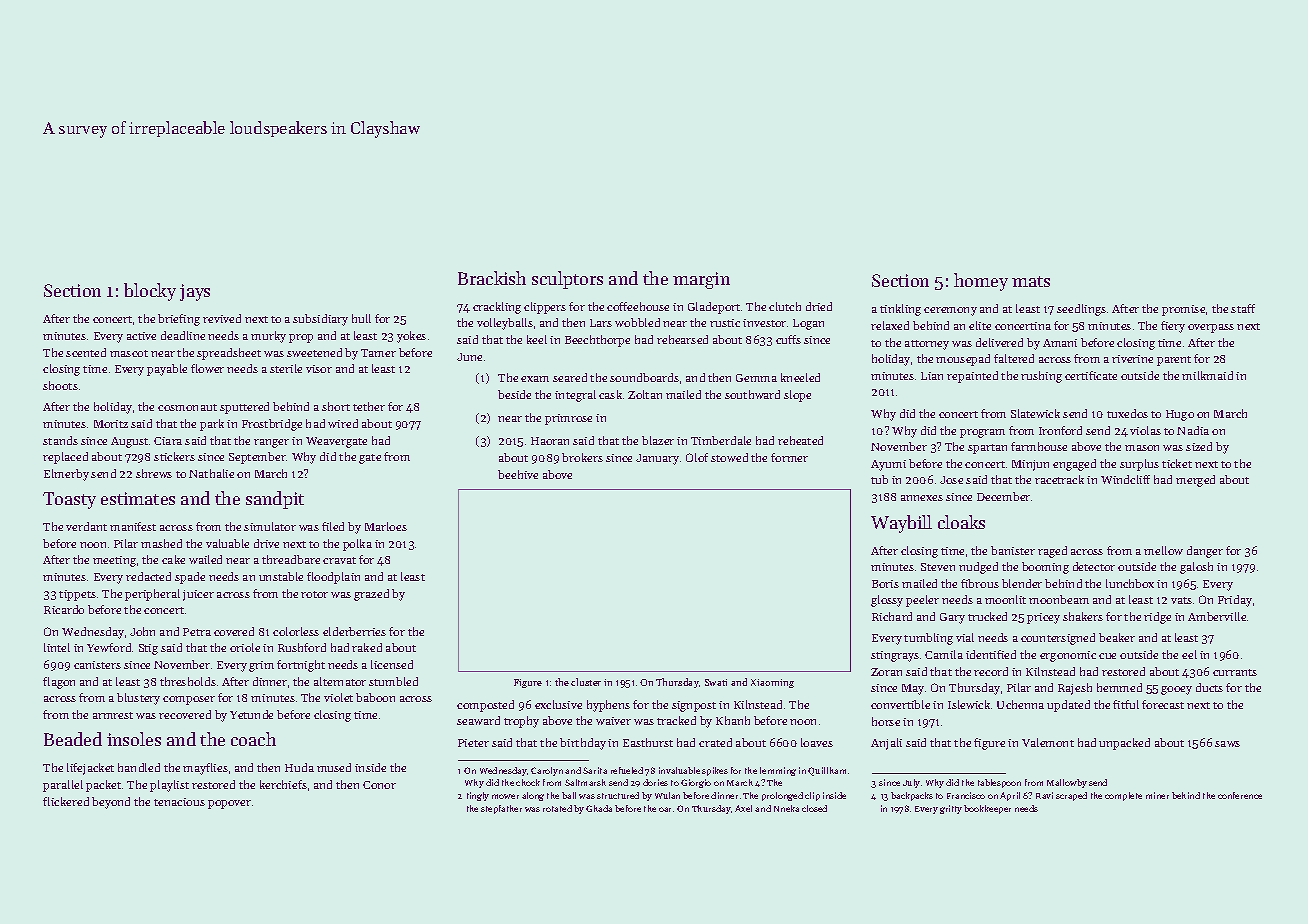 The height and width of the page is (924, 1308). I want to click on tether, so click(369, 406).
